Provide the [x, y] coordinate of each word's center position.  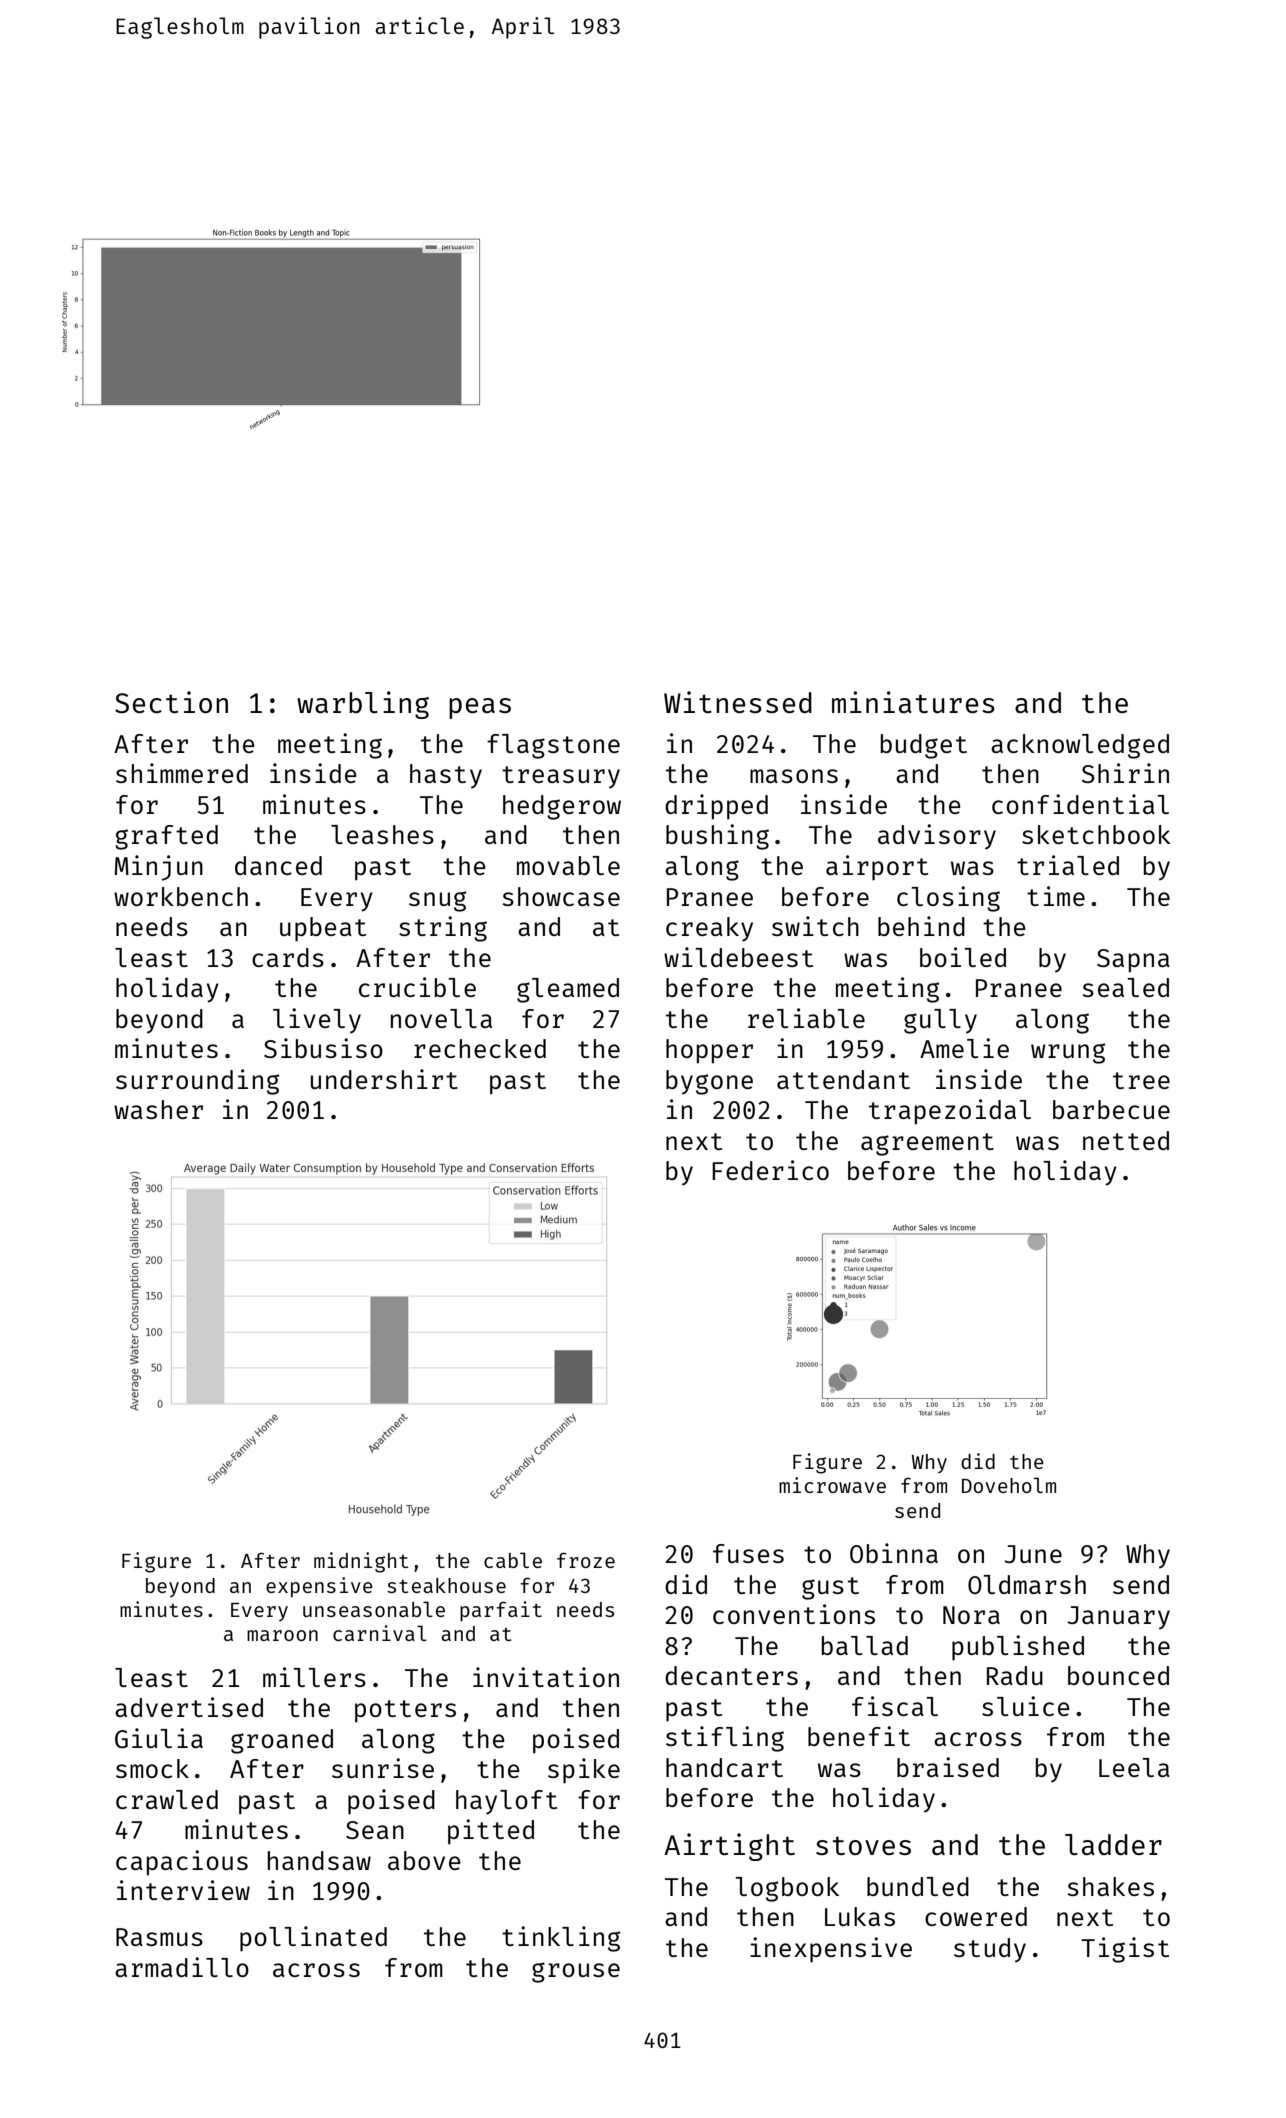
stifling [725, 1739]
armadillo [182, 1967]
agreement [927, 1144]
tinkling [561, 1939]
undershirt [384, 1079]
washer [158, 1109]
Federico [770, 1170]
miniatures [913, 702]
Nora [971, 1615]
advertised [189, 1707]
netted [1126, 1140]
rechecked [480, 1048]
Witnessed [738, 702]
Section [171, 702]
